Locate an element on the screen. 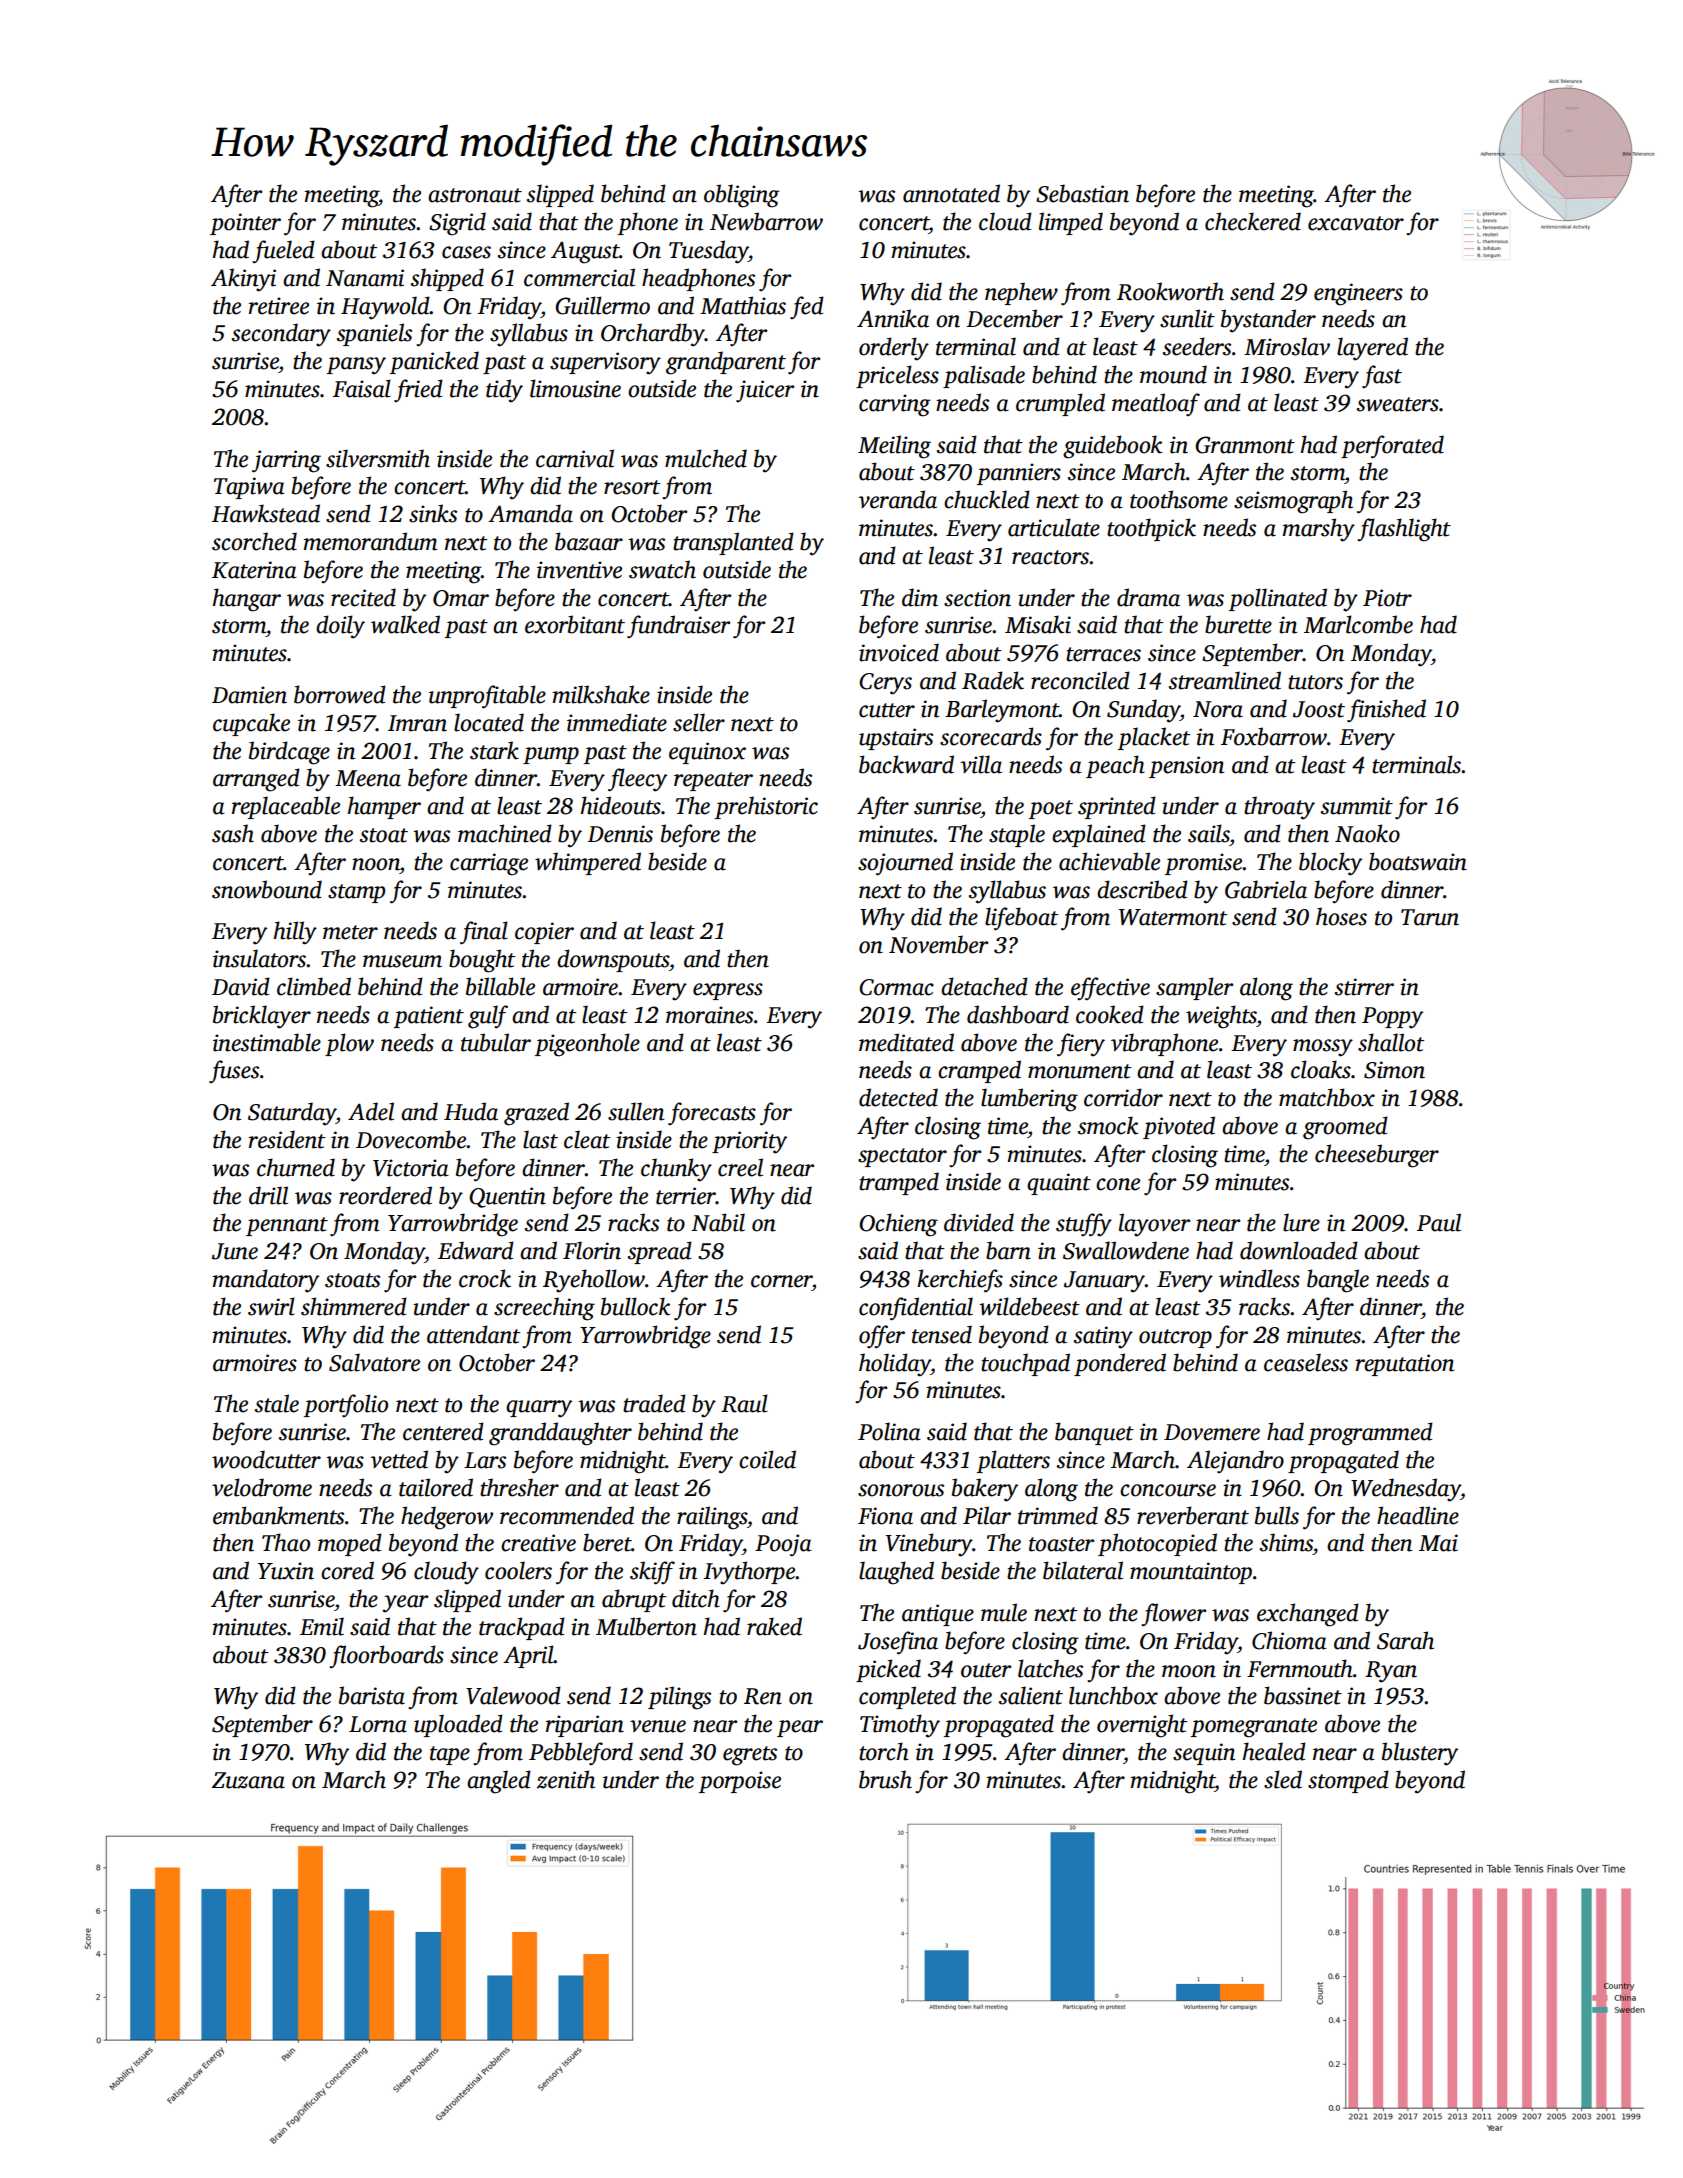 The height and width of the screenshot is (2178, 1683). sweaters is located at coordinates (1398, 404).
